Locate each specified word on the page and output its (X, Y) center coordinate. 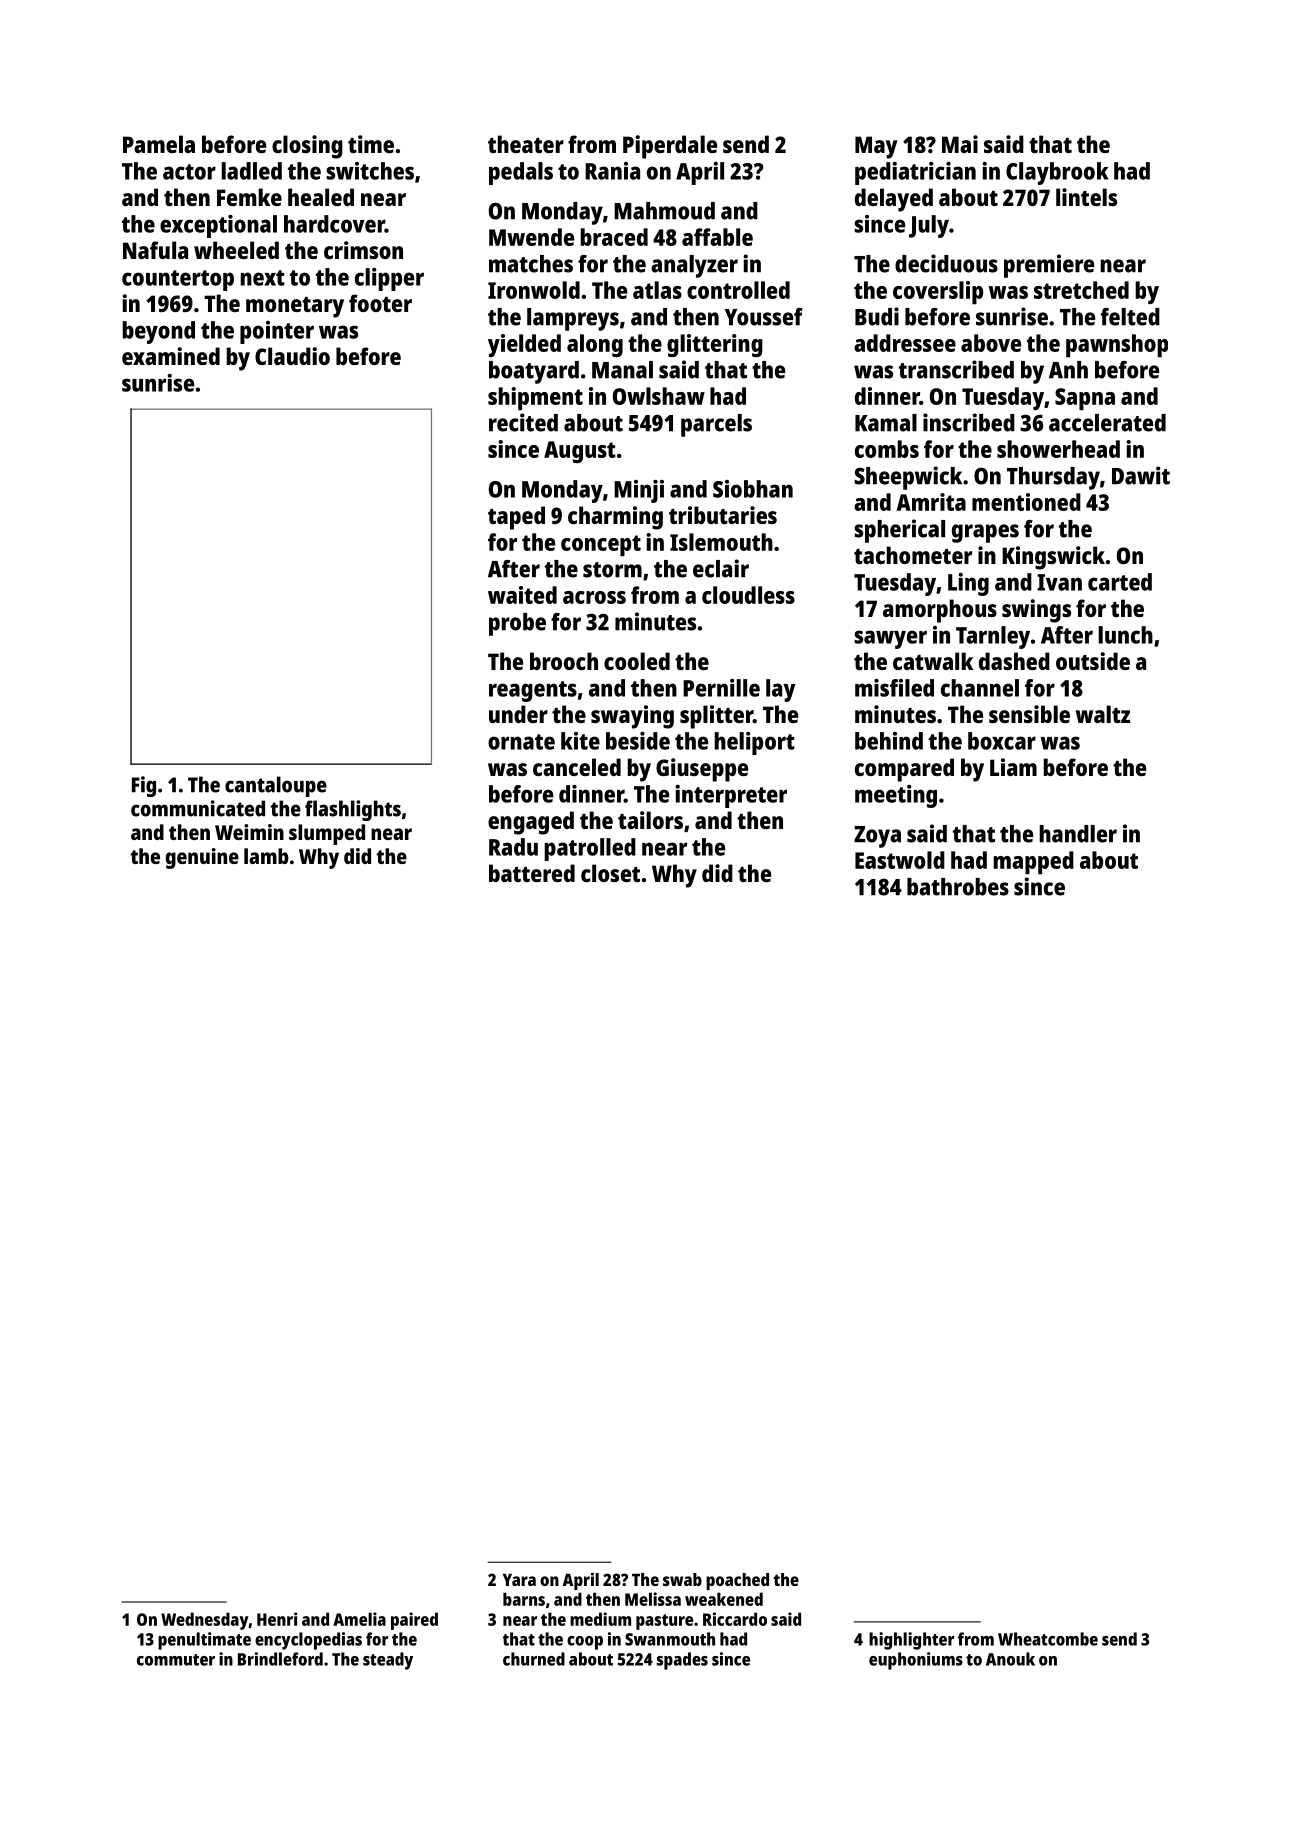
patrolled (590, 849)
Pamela (159, 144)
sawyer (890, 639)
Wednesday (204, 1621)
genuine (202, 858)
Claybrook (1057, 173)
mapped (1033, 862)
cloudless (748, 595)
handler (1078, 834)
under (518, 714)
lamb (266, 856)
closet (610, 873)
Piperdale (670, 147)
